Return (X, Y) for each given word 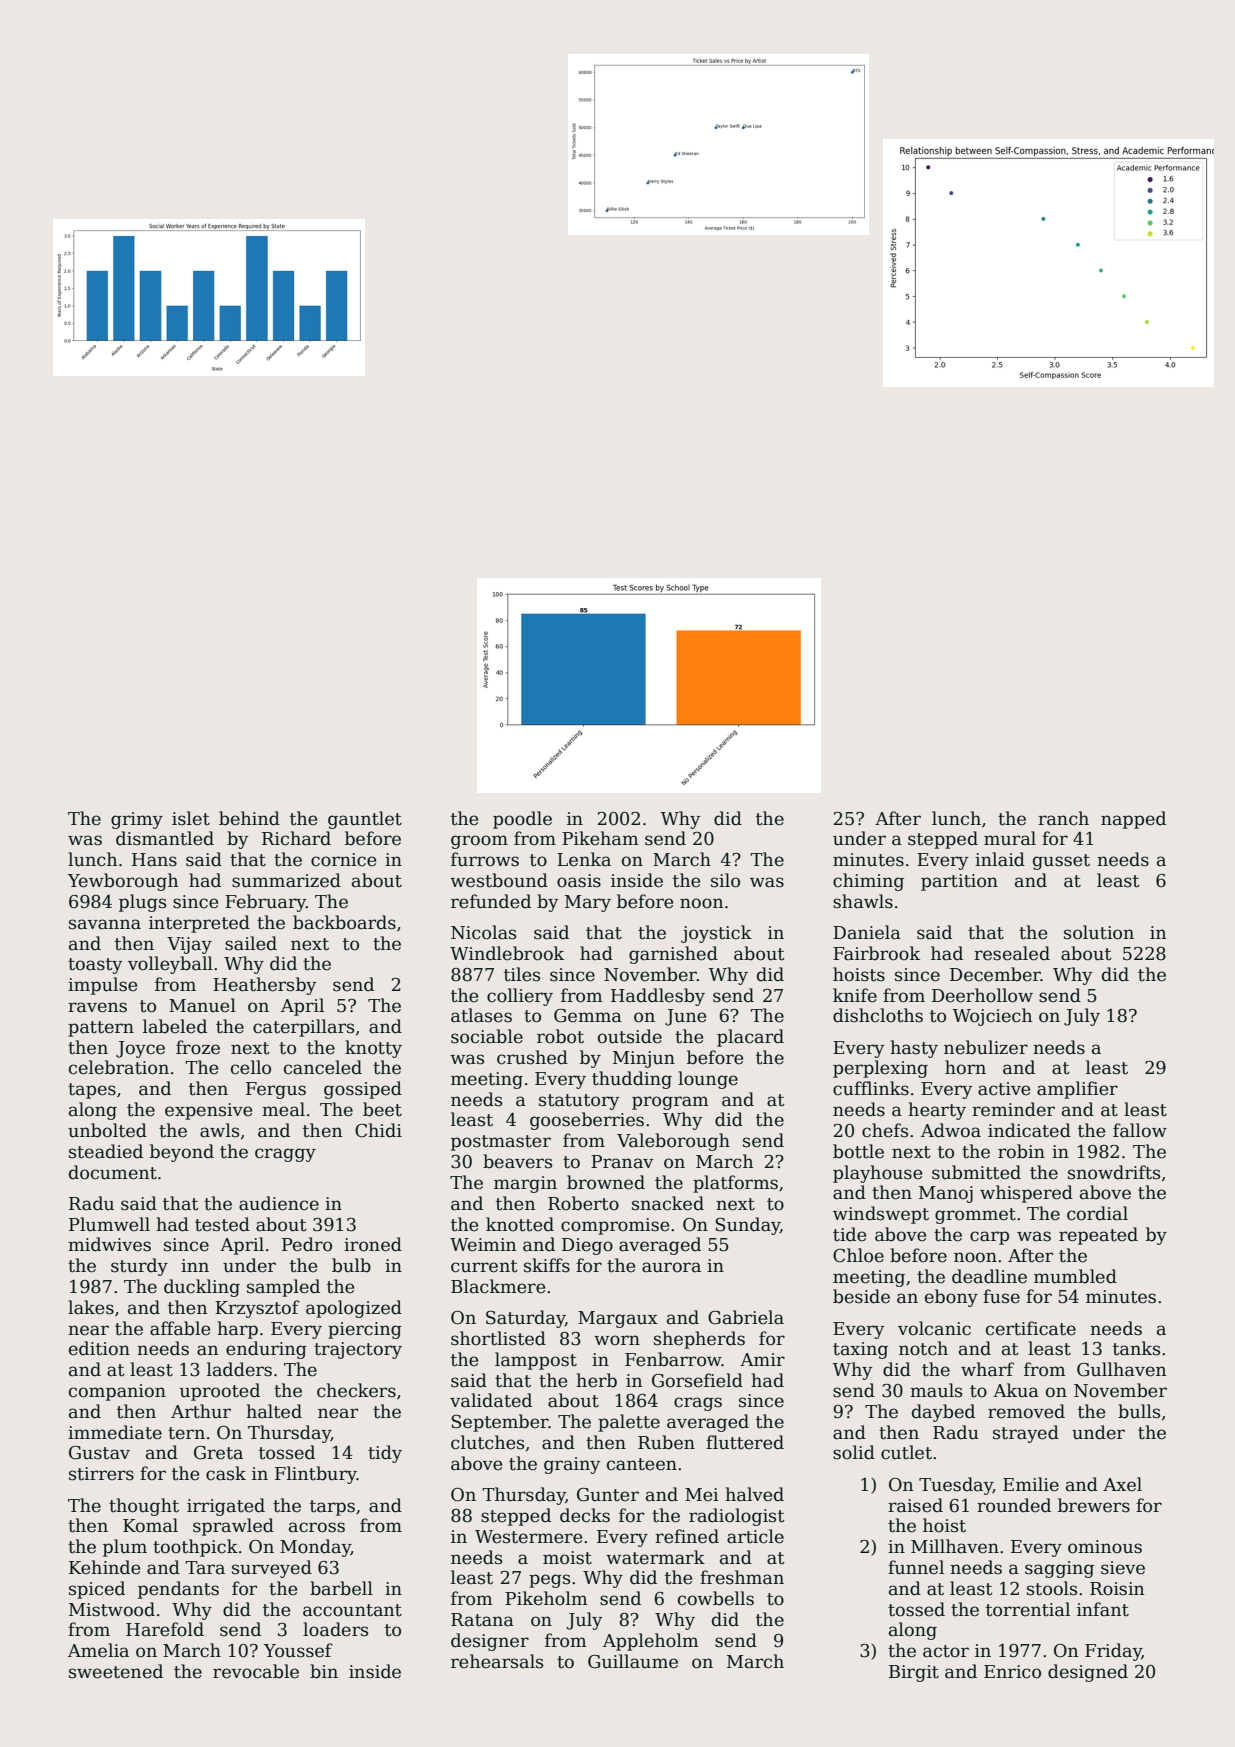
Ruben (666, 1442)
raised (915, 1505)
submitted (976, 1172)
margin (525, 1184)
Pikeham (600, 838)
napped (1133, 820)
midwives (109, 1244)
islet (191, 818)
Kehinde (104, 1567)
